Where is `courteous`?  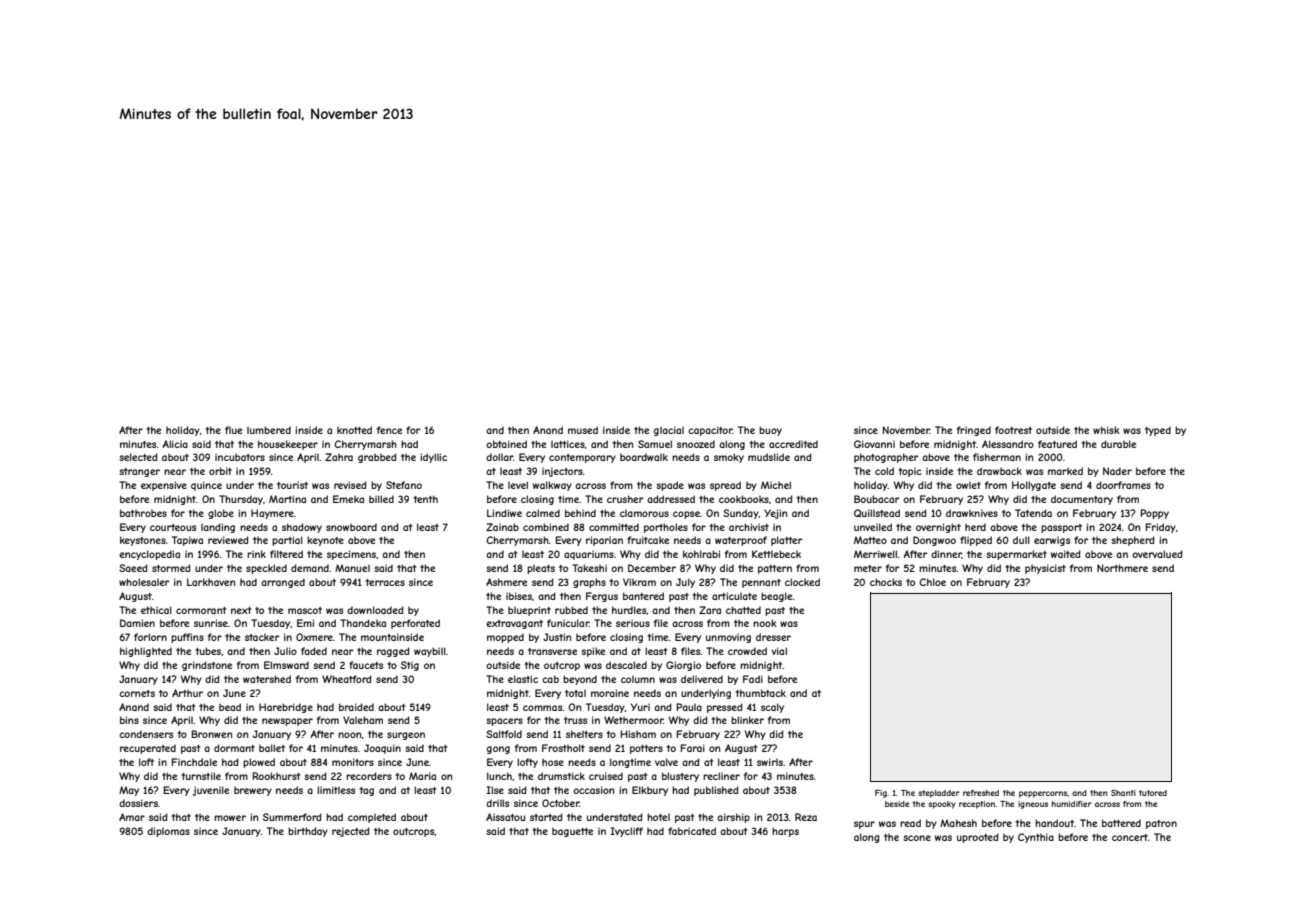 courteous is located at coordinates (173, 527).
